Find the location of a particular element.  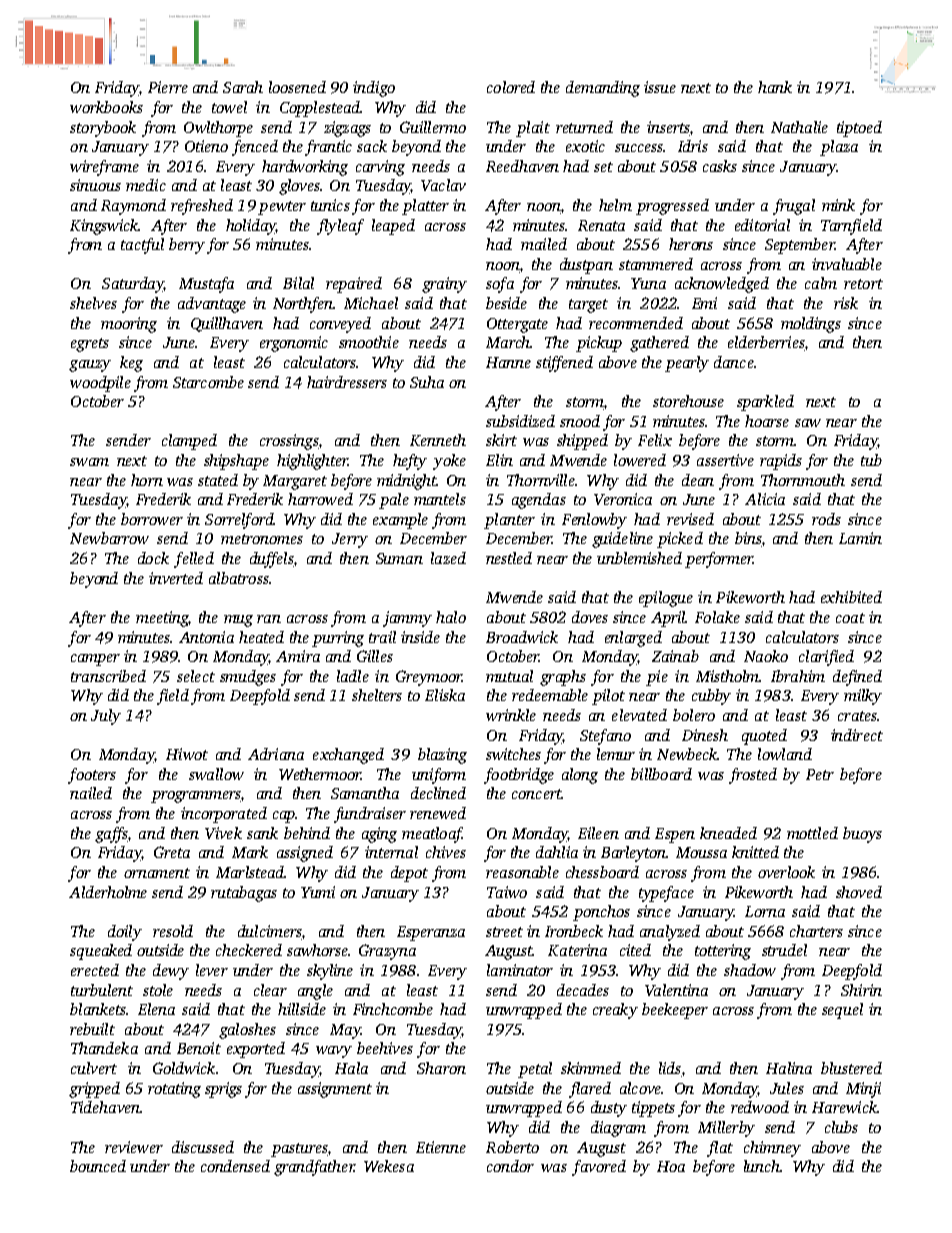

tiptoed is located at coordinates (859, 129).
